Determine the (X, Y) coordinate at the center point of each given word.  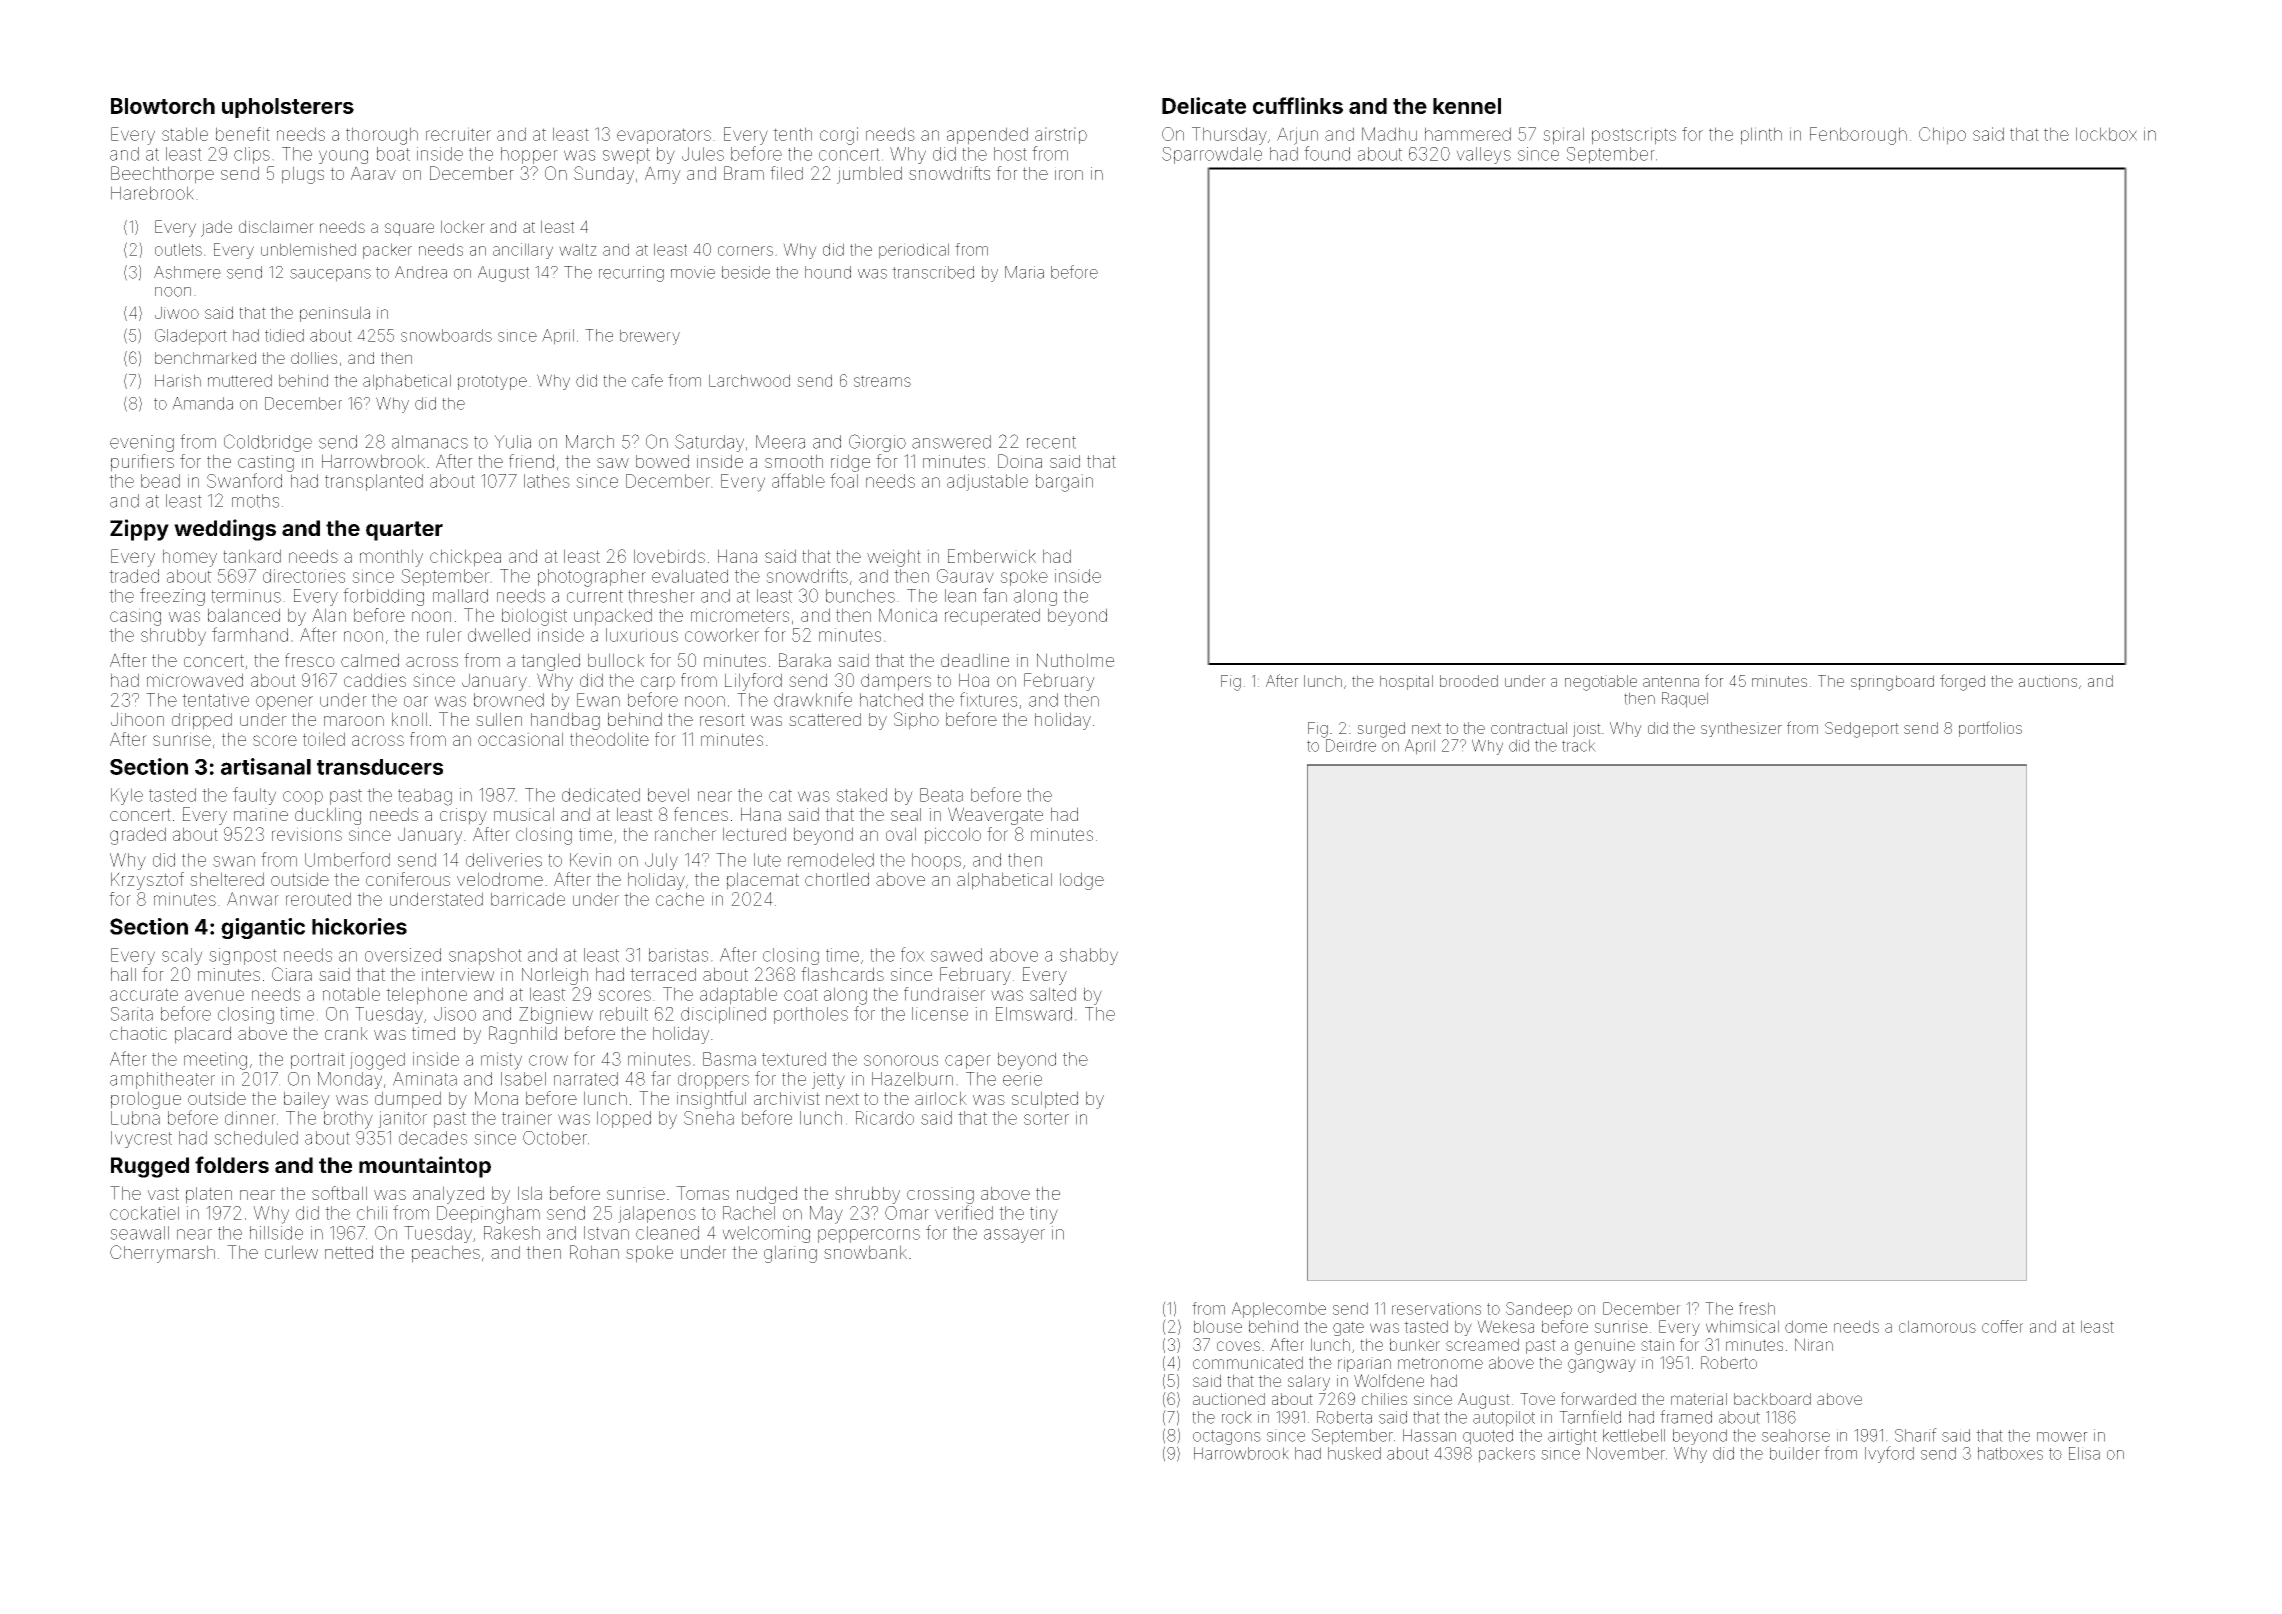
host (1010, 154)
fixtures (988, 699)
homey (190, 558)
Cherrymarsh (162, 1254)
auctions (2048, 681)
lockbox (2106, 134)
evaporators (664, 136)
